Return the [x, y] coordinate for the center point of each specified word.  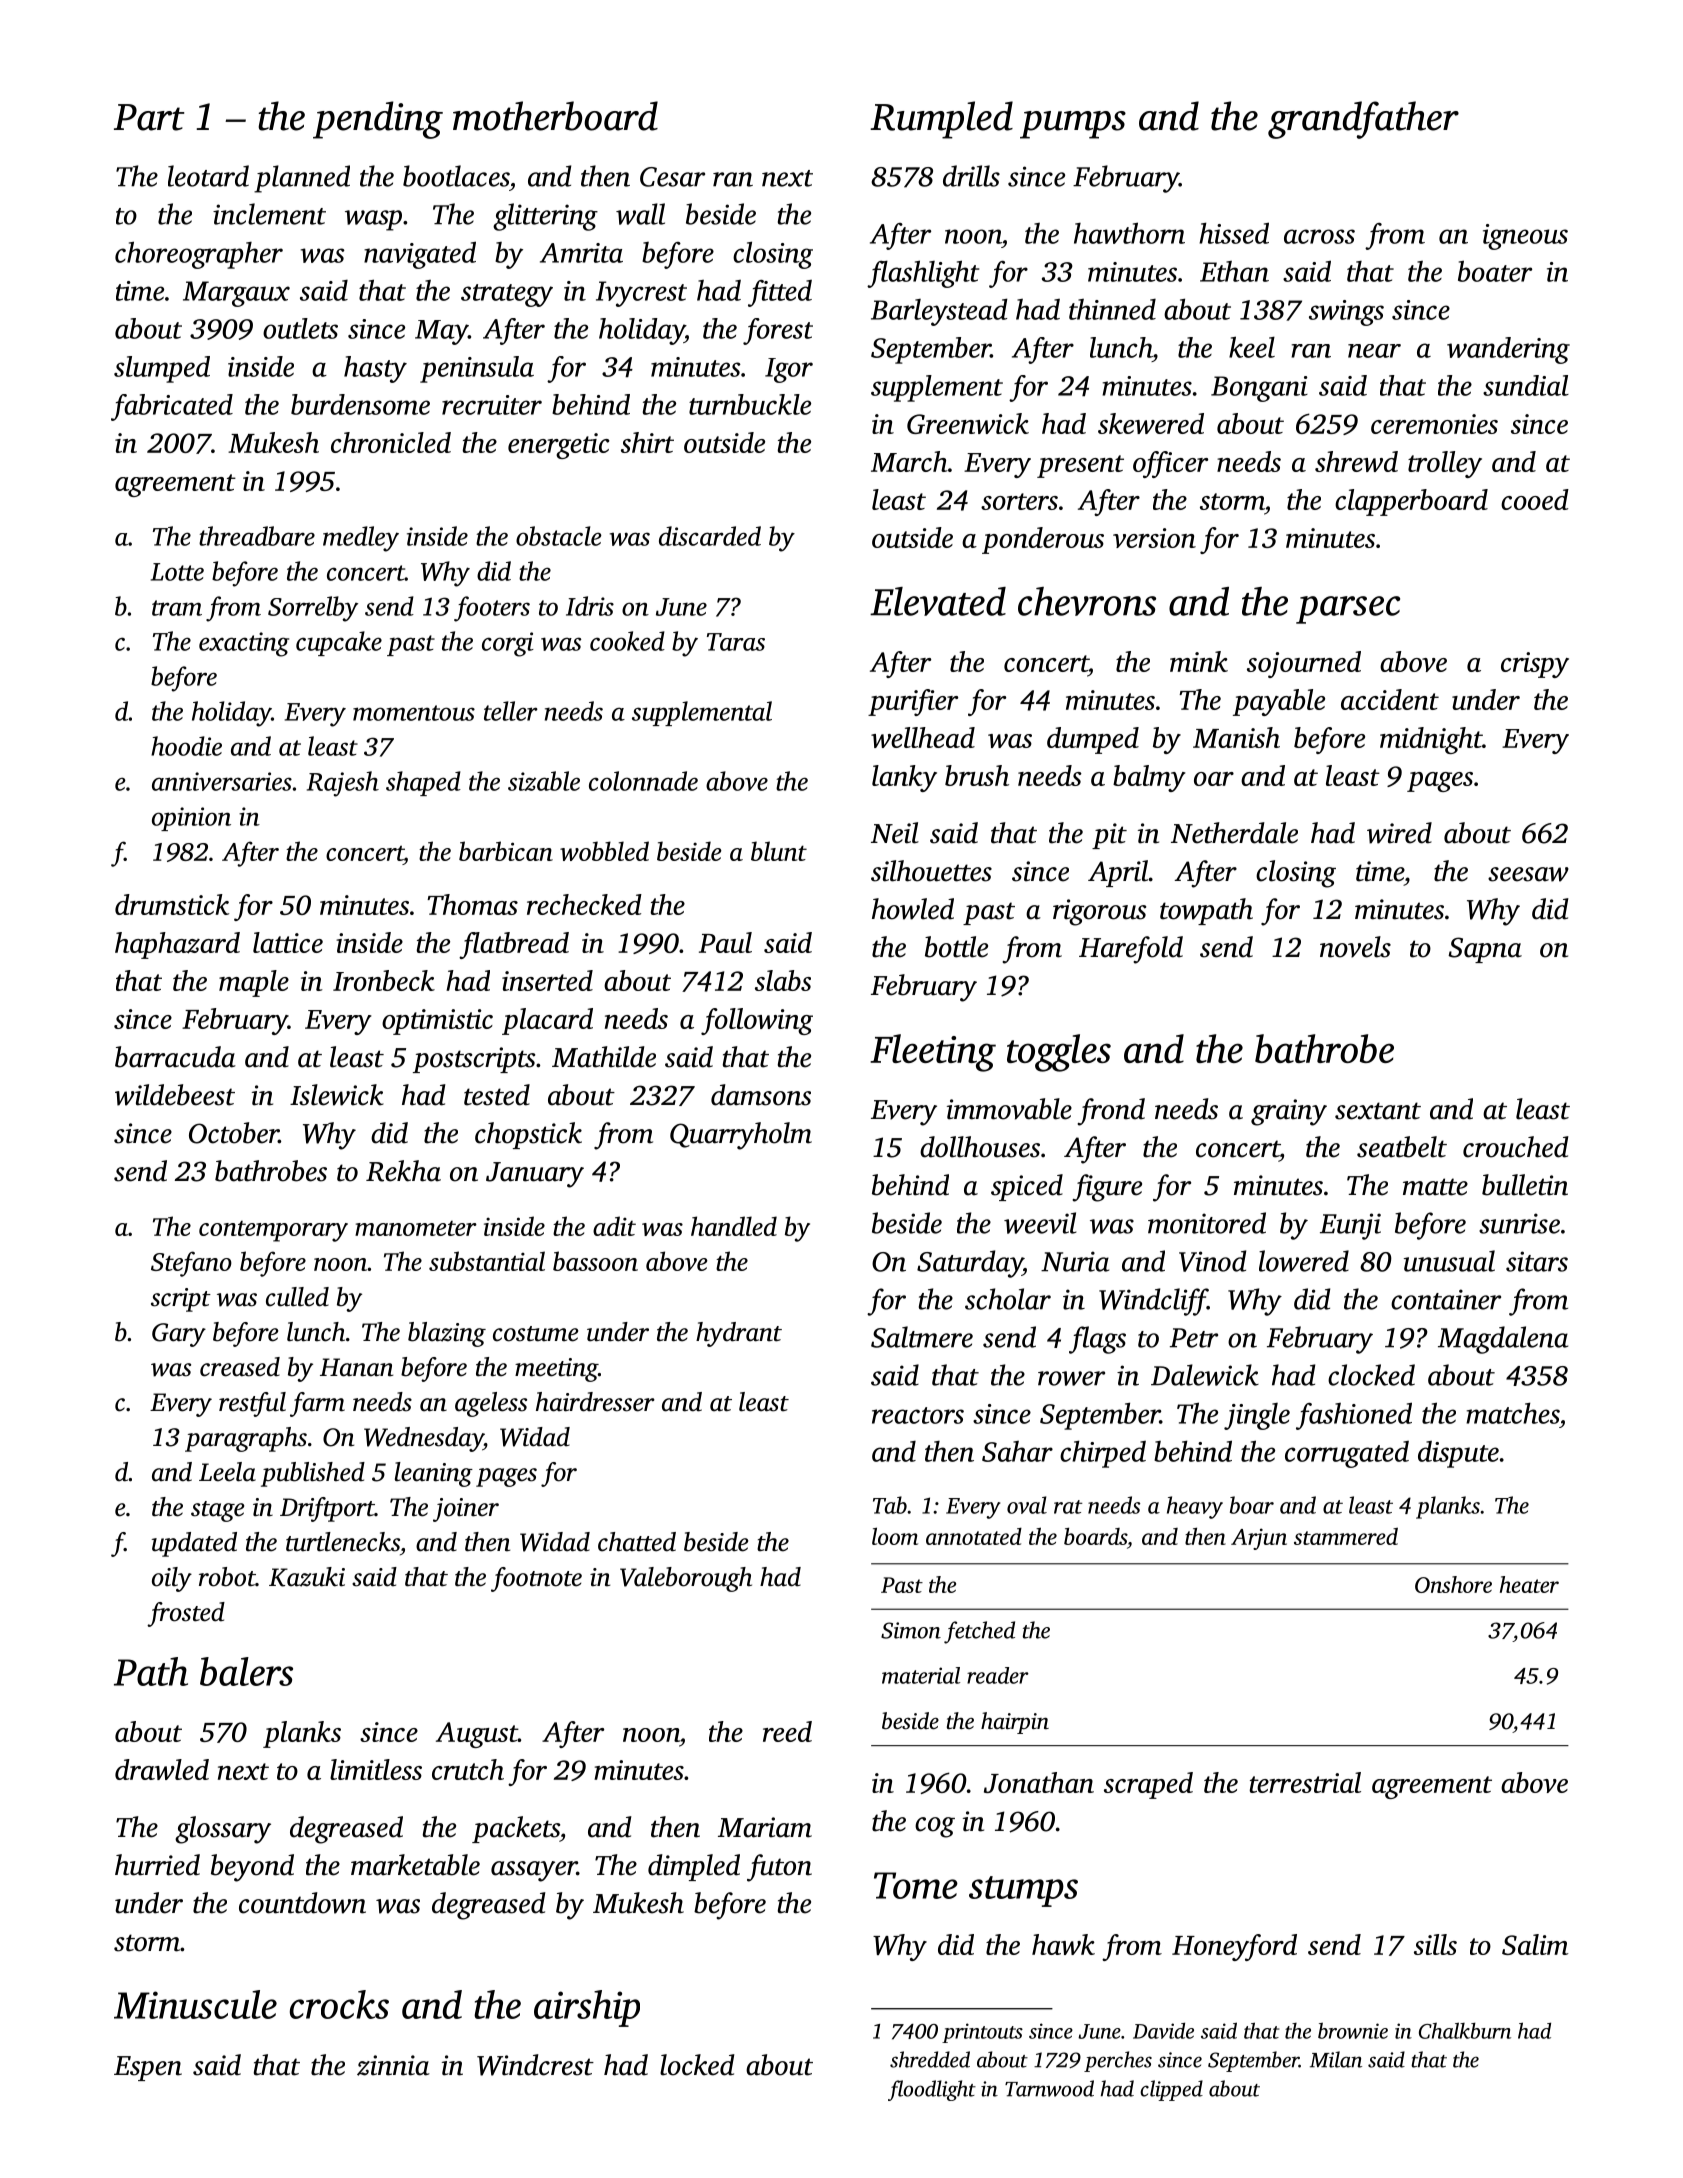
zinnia [393, 2065]
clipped [1171, 2090]
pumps [1073, 125]
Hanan [356, 1367]
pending [378, 120]
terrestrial [1305, 1782]
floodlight [932, 2090]
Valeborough [686, 1579]
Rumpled [941, 120]
